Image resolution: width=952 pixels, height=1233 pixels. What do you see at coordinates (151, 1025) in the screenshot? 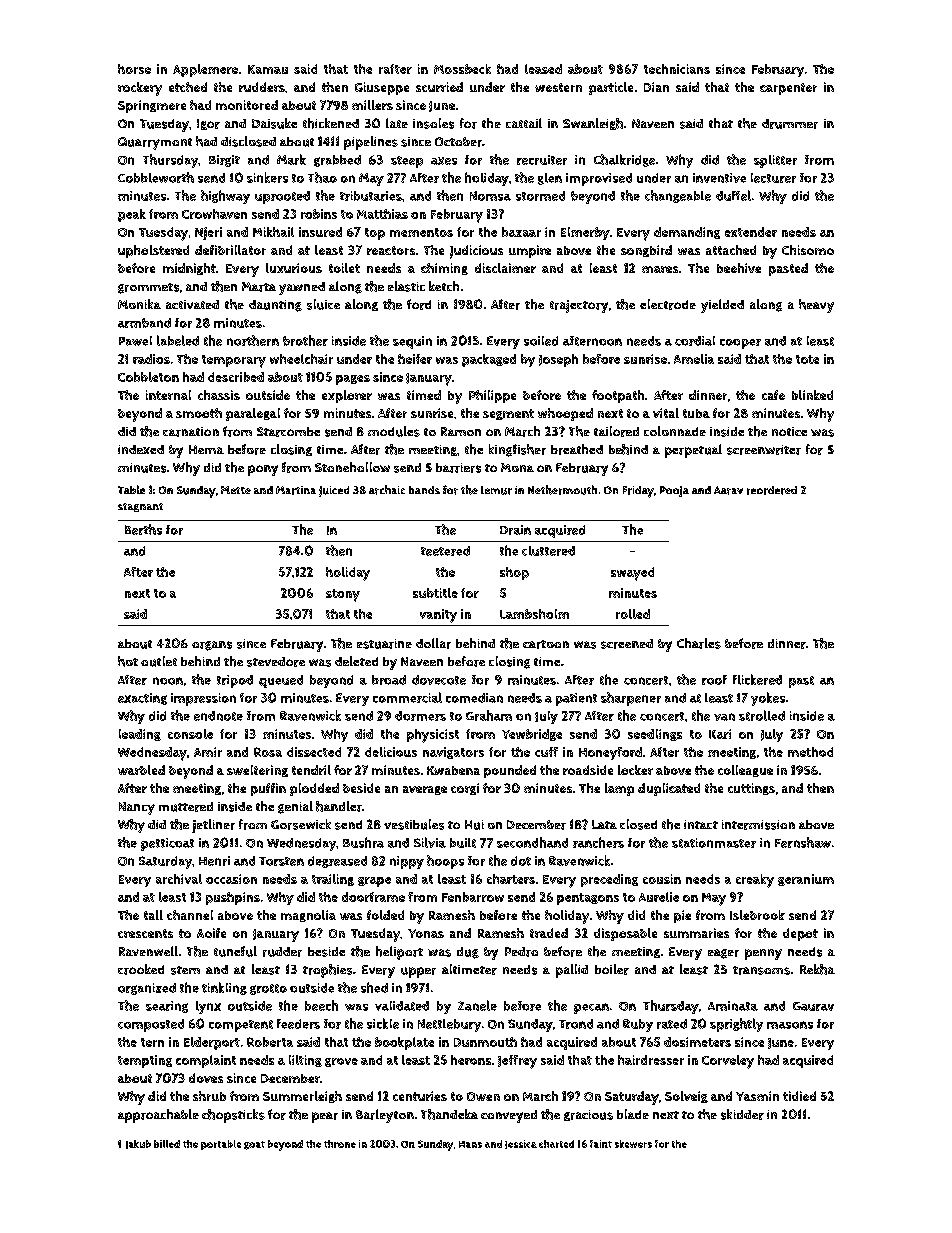
I see `composted` at bounding box center [151, 1025].
